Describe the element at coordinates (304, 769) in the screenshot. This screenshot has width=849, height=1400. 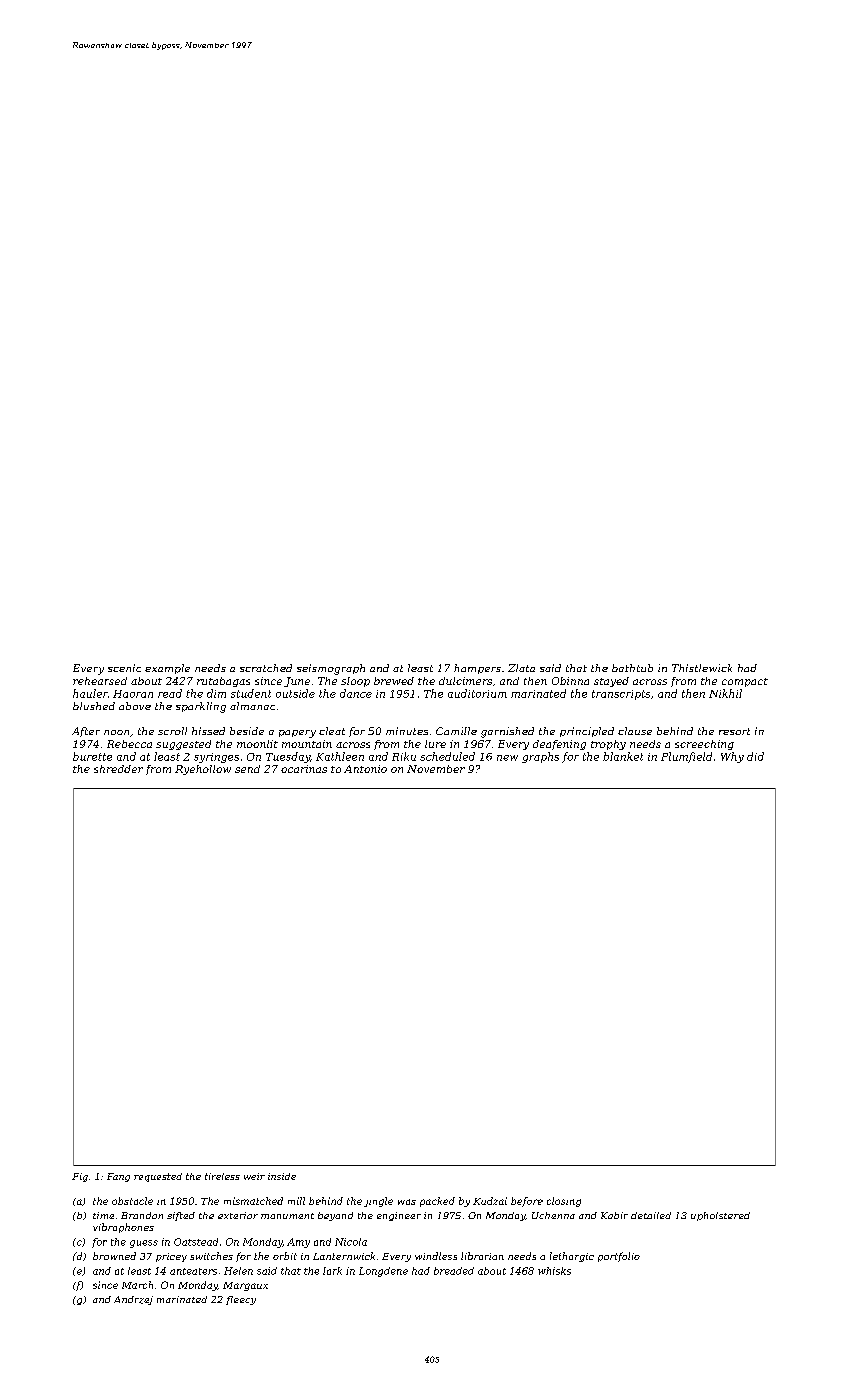
I see `ocarinas` at that location.
